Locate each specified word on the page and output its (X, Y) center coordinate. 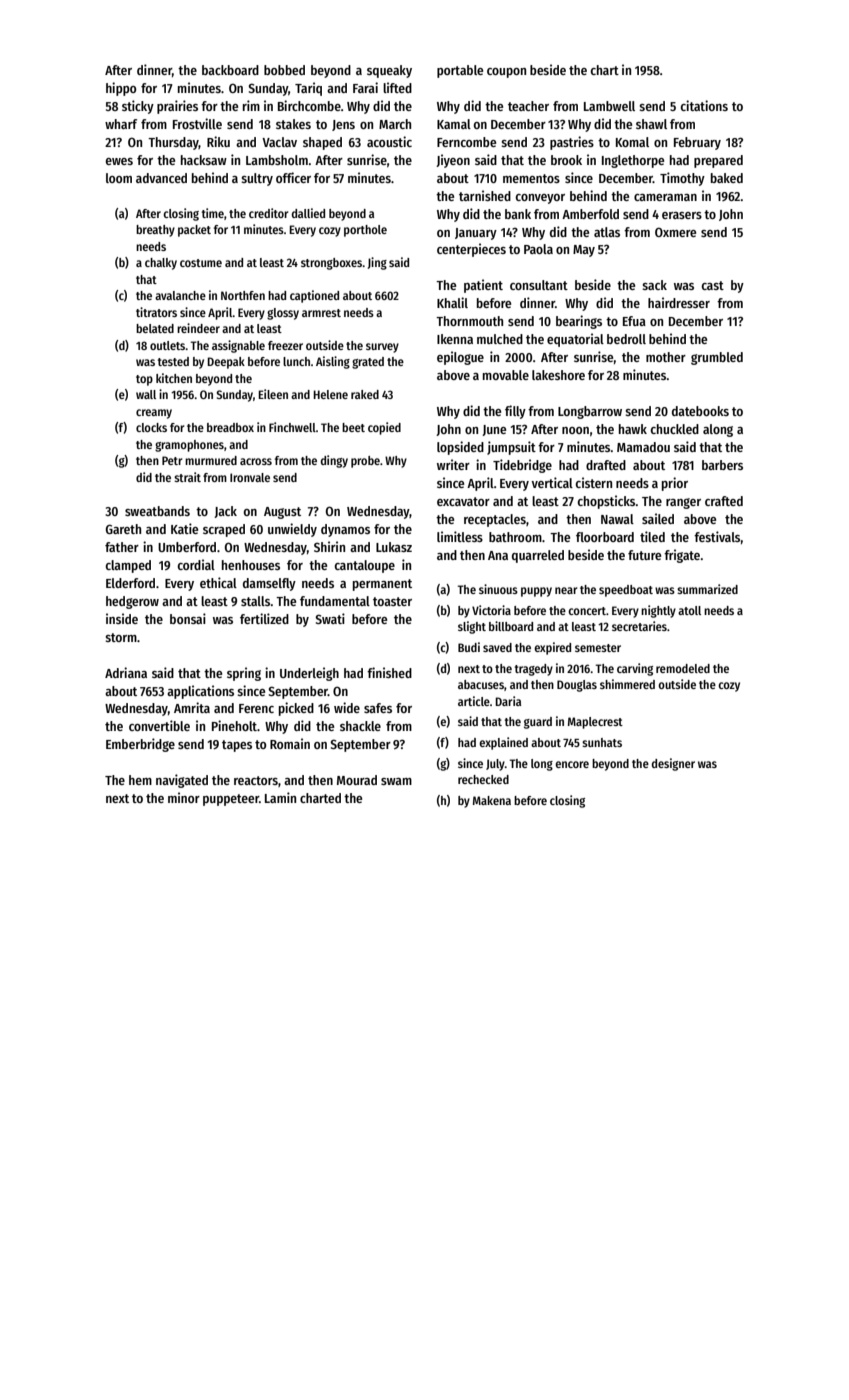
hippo (121, 89)
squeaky (389, 71)
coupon (506, 73)
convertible (159, 725)
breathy (155, 231)
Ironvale (250, 477)
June (494, 430)
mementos (531, 178)
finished (389, 672)
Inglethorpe (633, 161)
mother (666, 357)
